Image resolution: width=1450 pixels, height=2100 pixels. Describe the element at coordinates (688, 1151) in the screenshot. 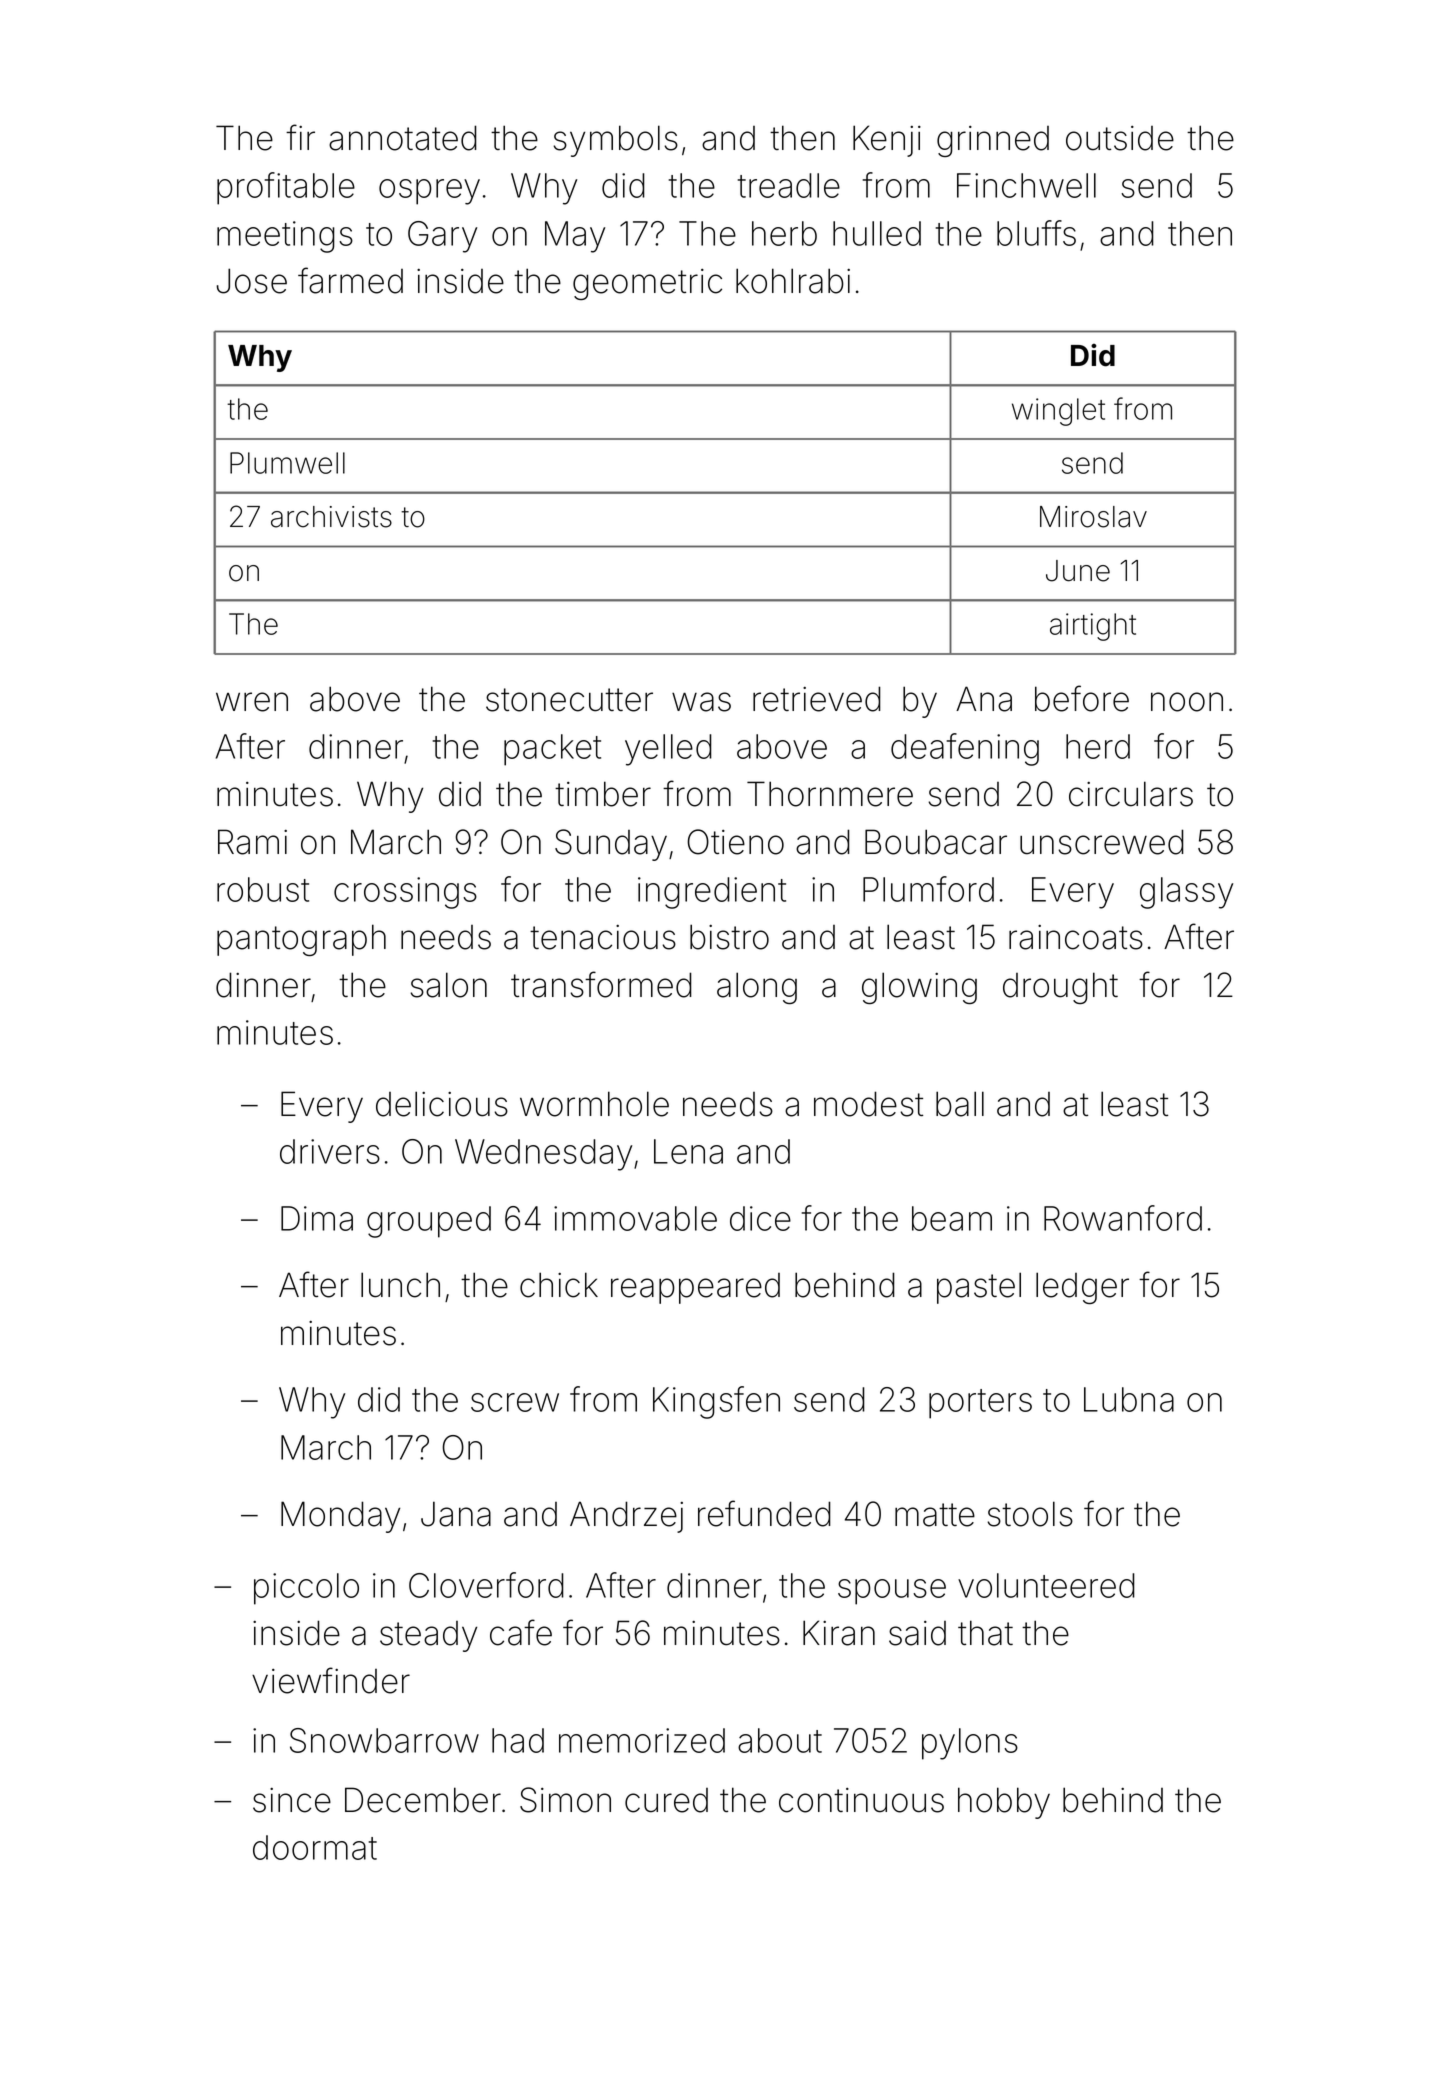

I see `Lena` at that location.
